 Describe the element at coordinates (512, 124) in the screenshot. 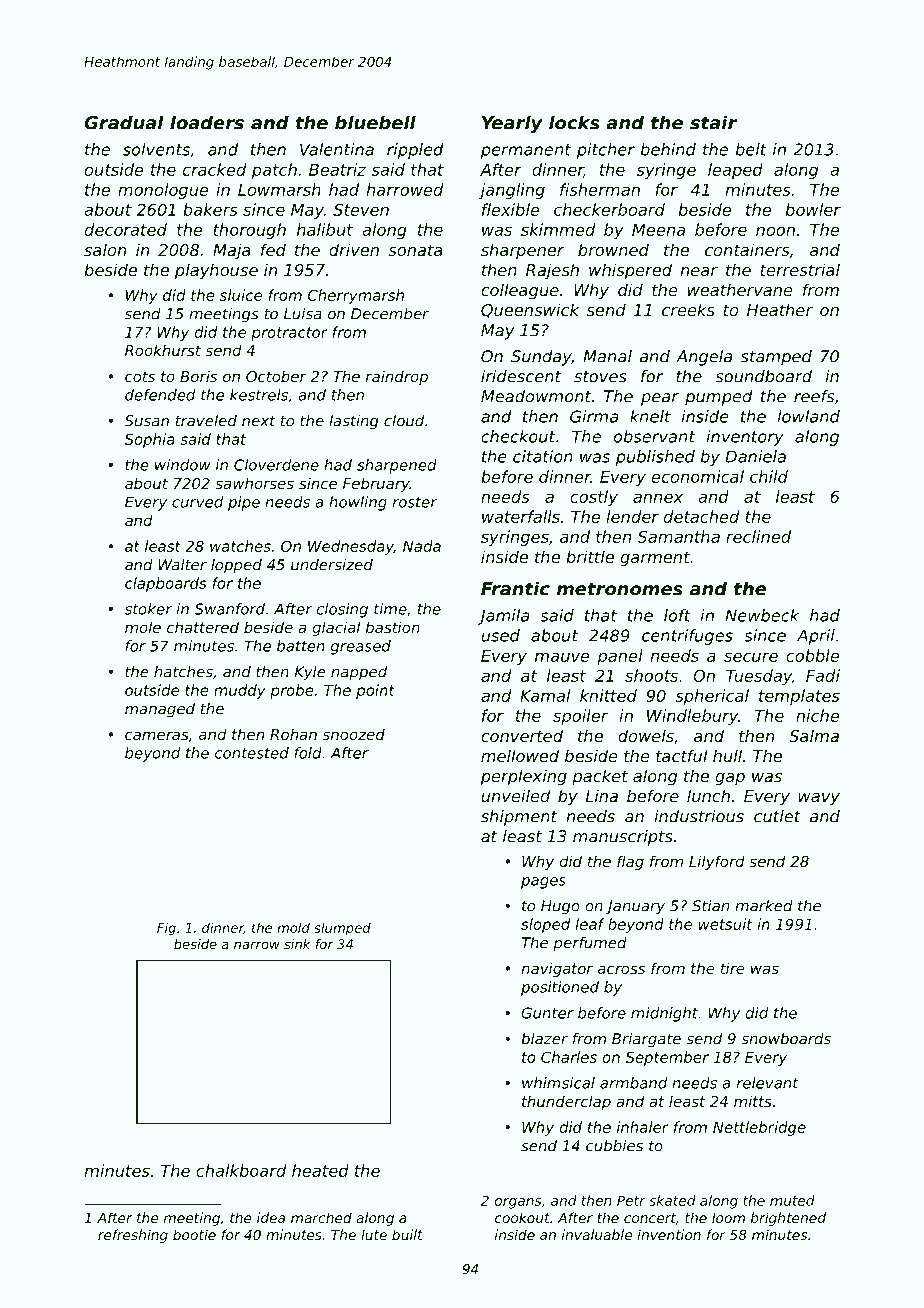

I see `Yearly` at that location.
